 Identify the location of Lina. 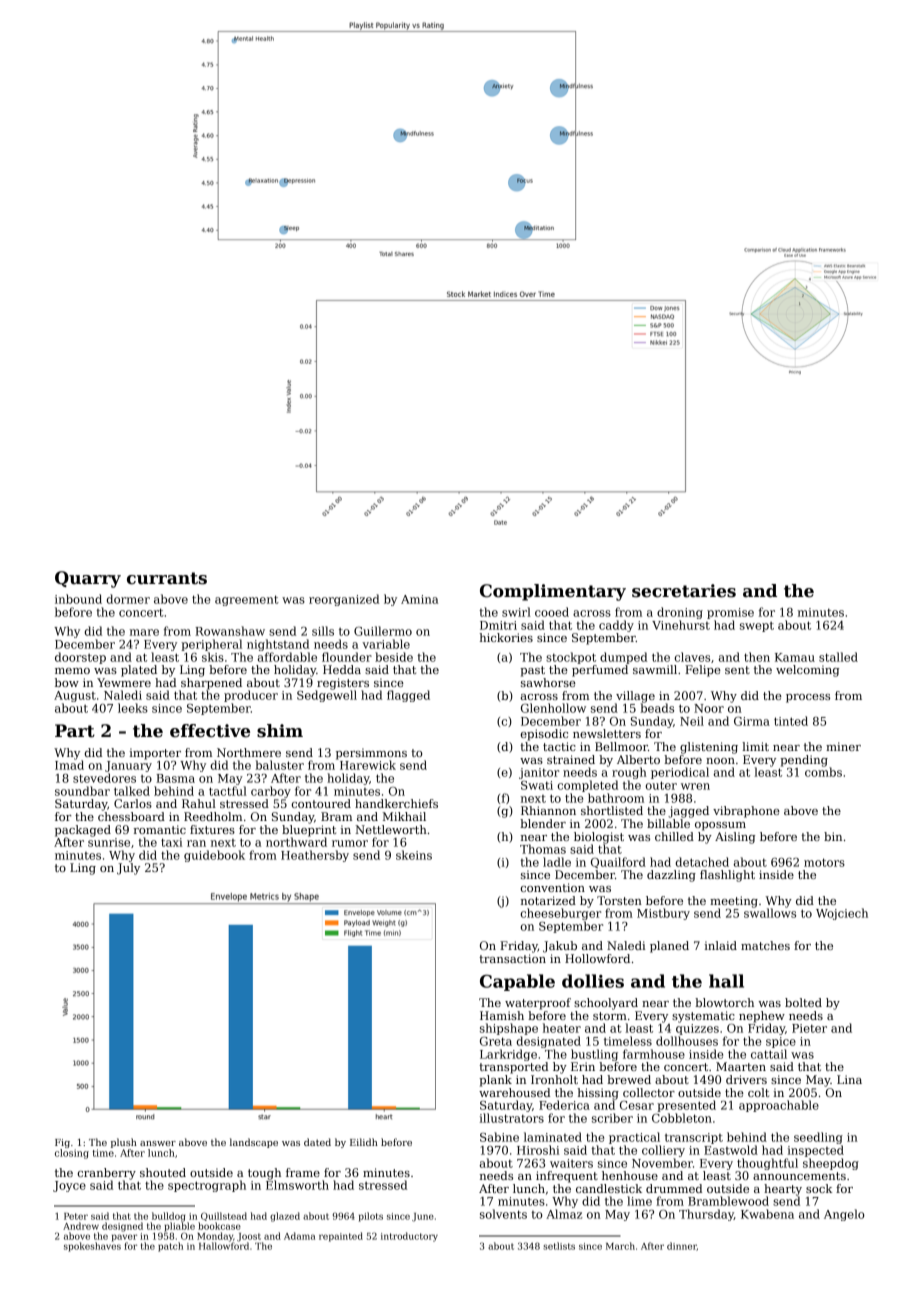
(849, 1079).
